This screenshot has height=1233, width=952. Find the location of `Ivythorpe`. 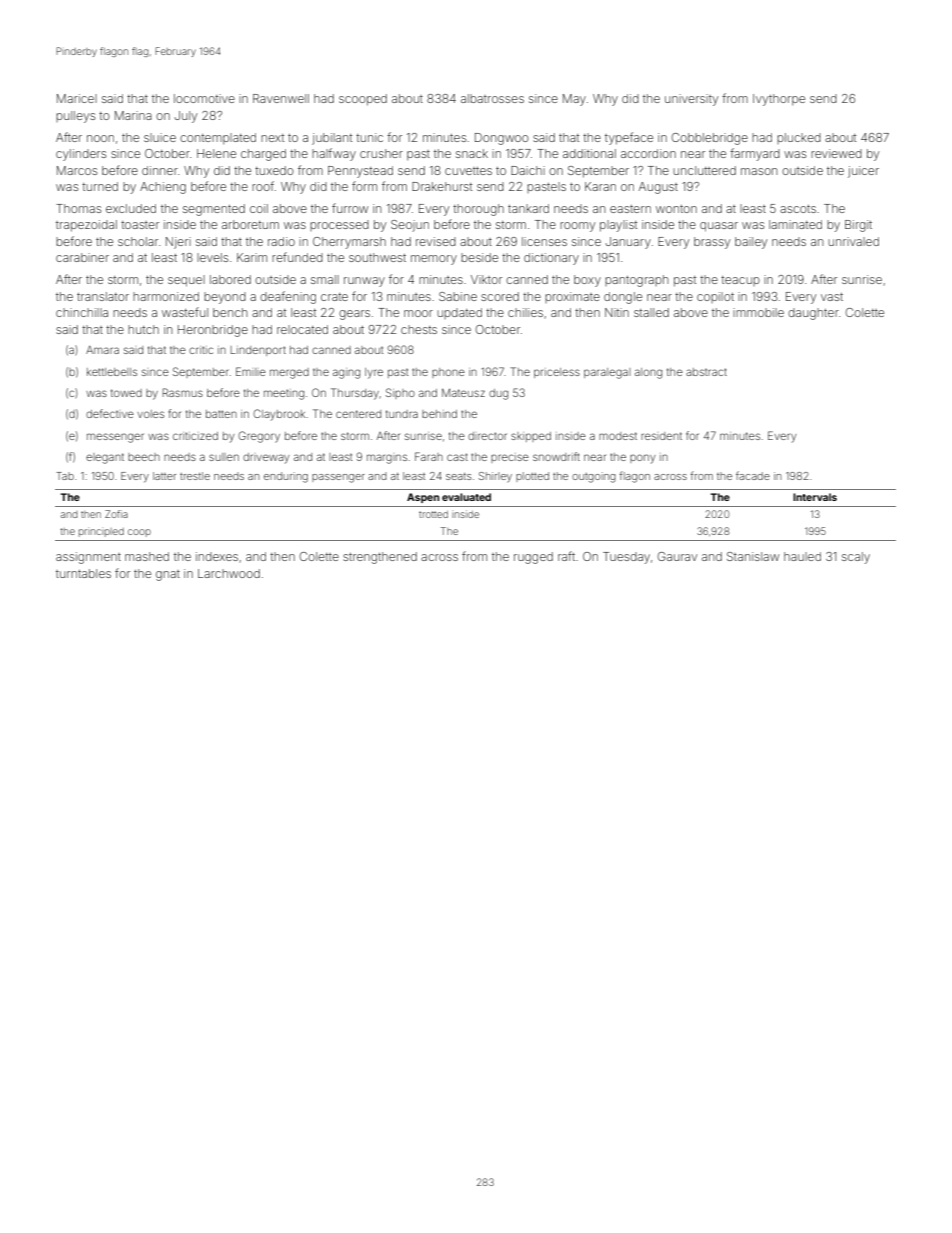

Ivythorpe is located at coordinates (779, 100).
